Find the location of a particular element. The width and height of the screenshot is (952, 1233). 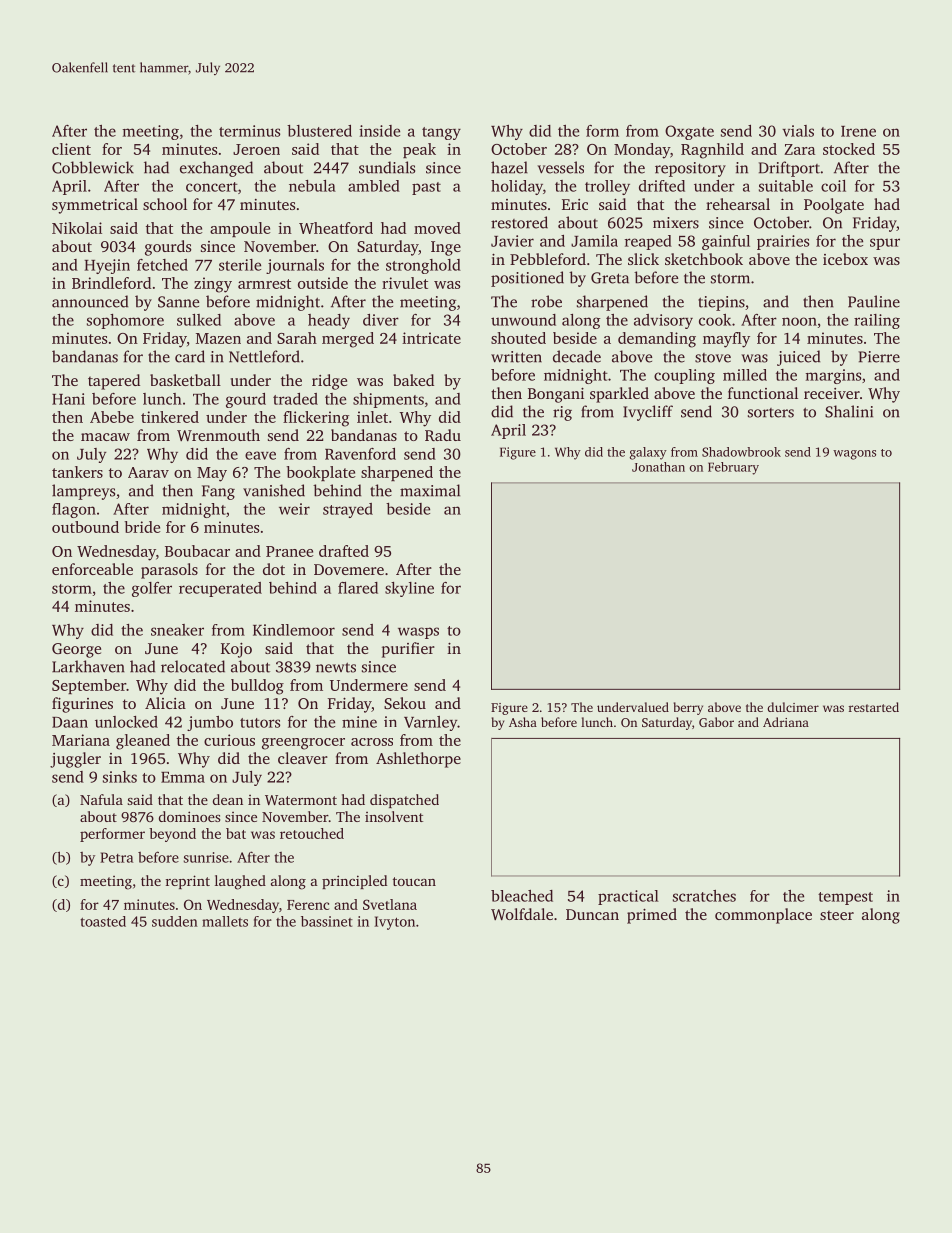

berry is located at coordinates (688, 708).
